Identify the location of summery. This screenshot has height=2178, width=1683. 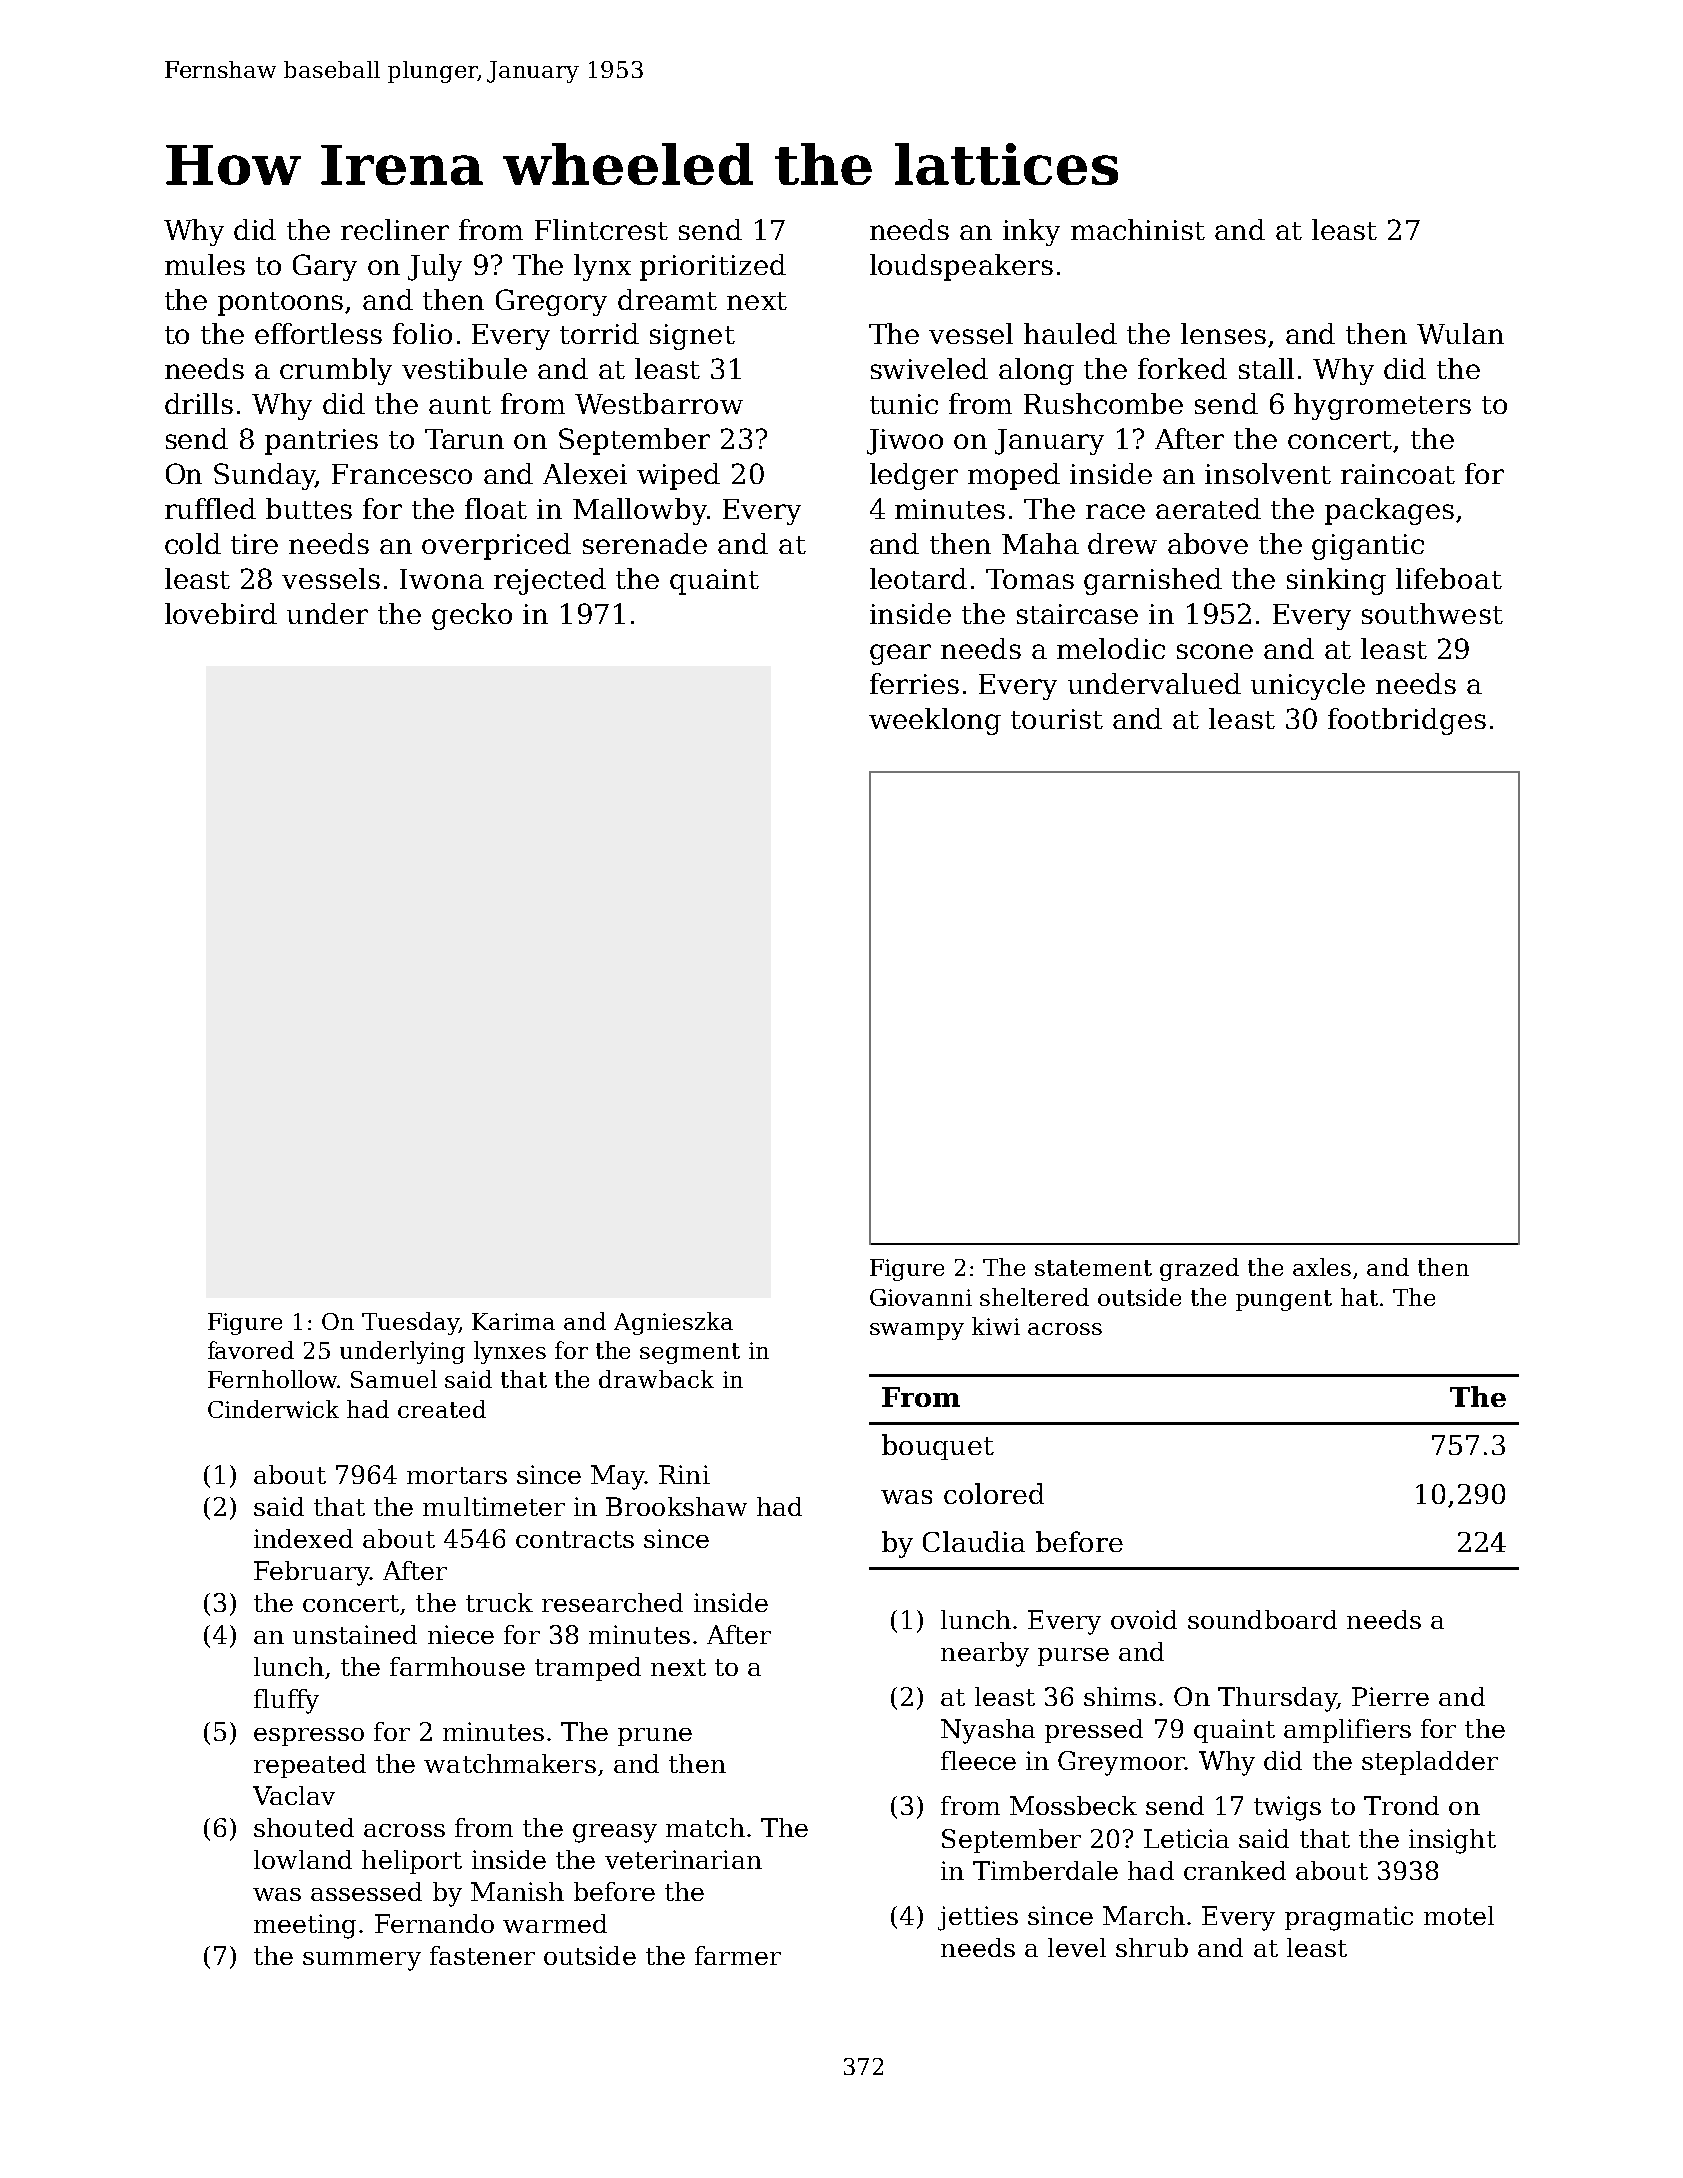
(362, 1961).
